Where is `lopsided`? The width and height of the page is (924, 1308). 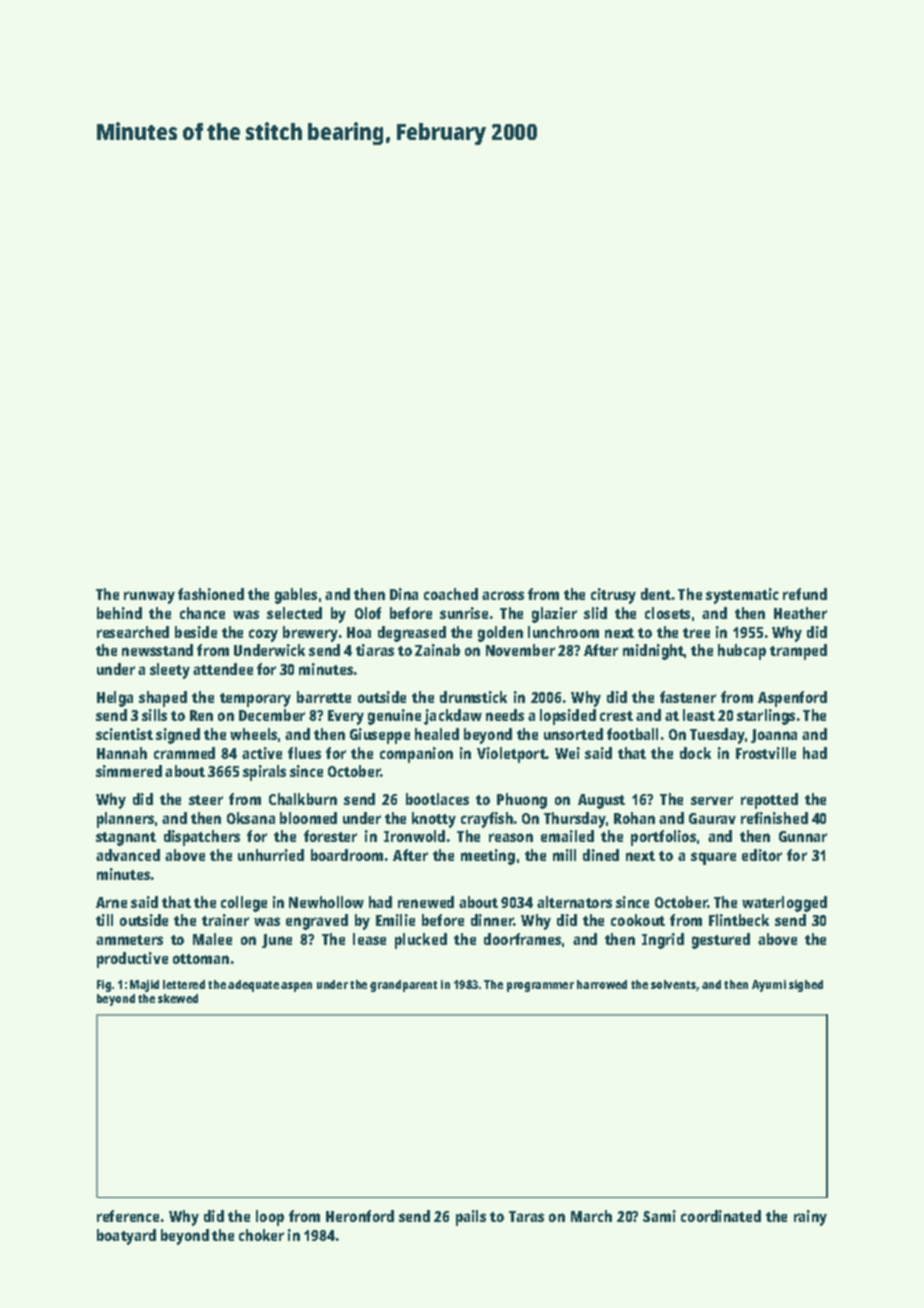
lopsided is located at coordinates (568, 717).
